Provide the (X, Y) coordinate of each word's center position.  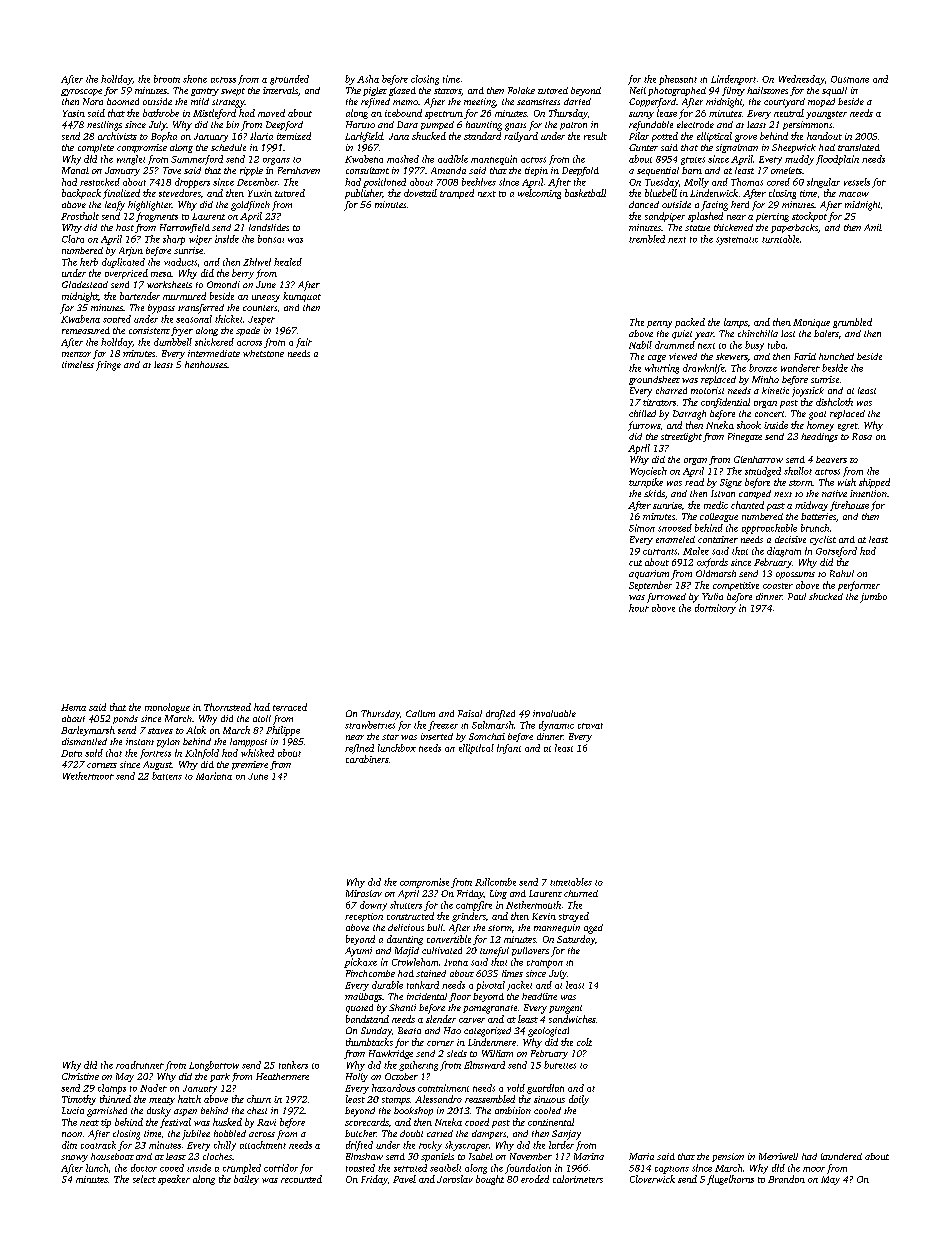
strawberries (370, 725)
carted (440, 1133)
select (144, 1179)
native (834, 493)
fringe (108, 366)
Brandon (786, 1179)
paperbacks (794, 228)
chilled (642, 413)
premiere (250, 765)
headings (819, 437)
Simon (642, 528)
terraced (290, 707)
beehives (479, 182)
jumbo (873, 598)
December (257, 182)
